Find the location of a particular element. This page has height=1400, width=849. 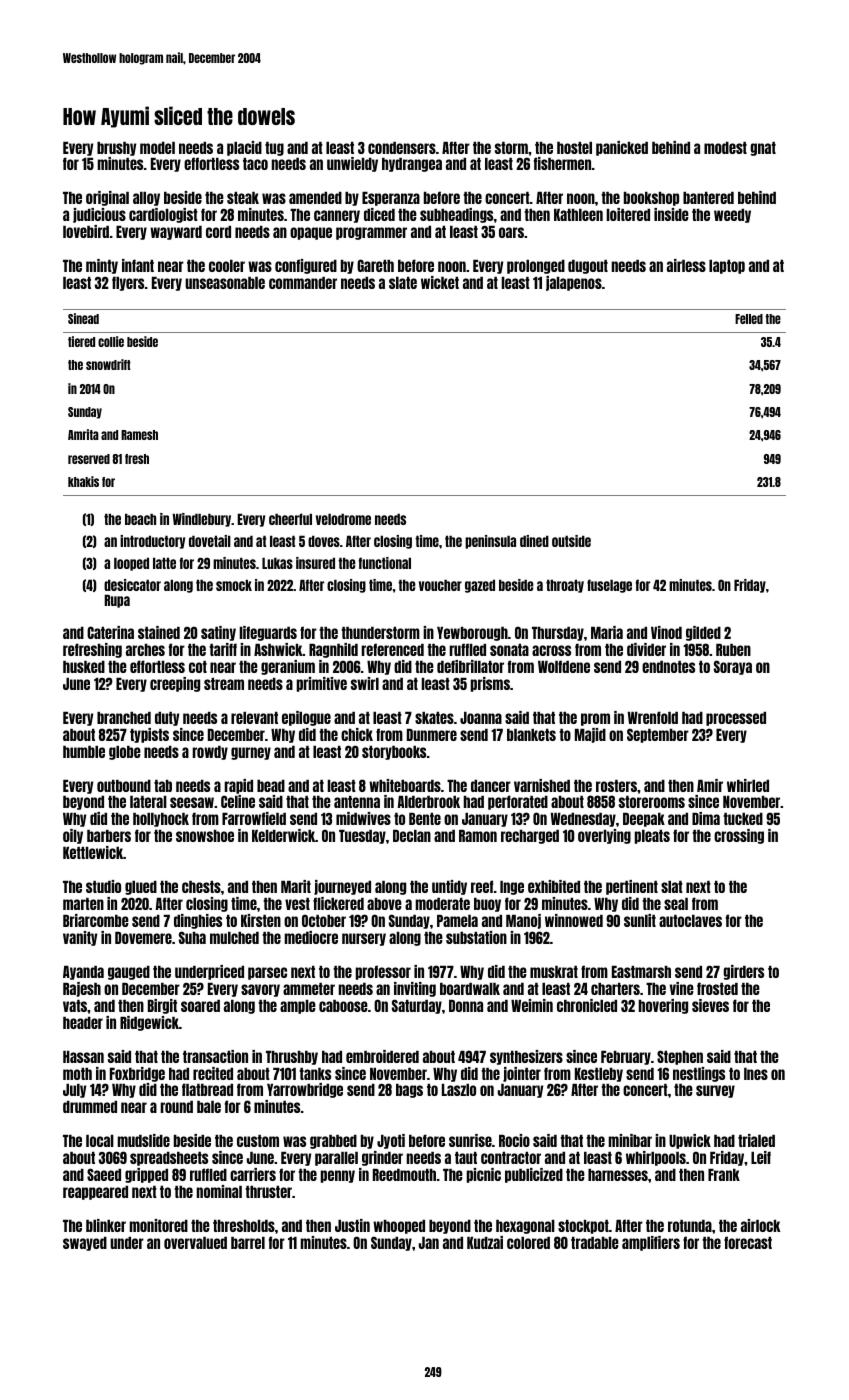

panicked is located at coordinates (622, 148).
